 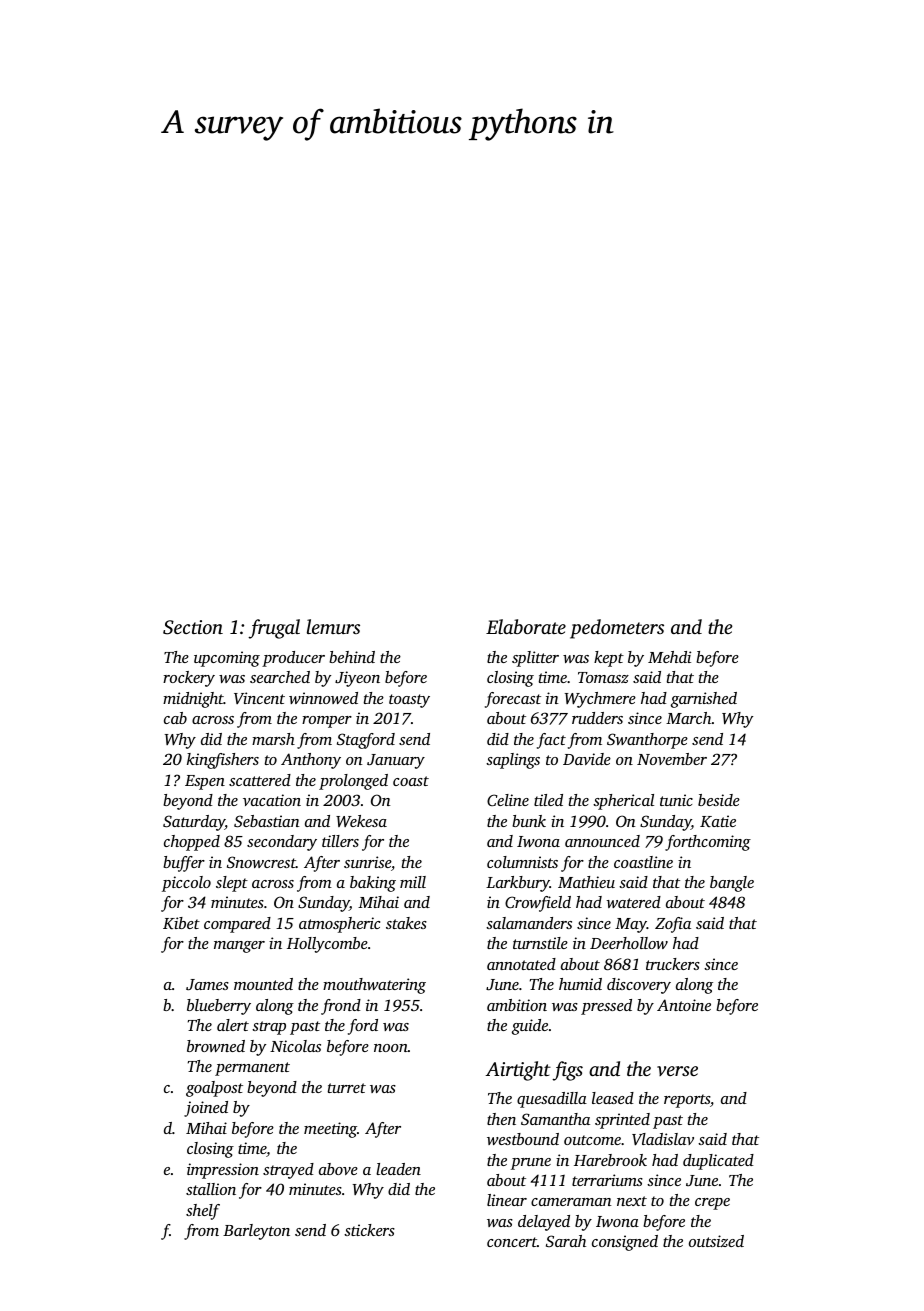 What do you see at coordinates (223, 761) in the screenshot?
I see `kingfishers` at bounding box center [223, 761].
